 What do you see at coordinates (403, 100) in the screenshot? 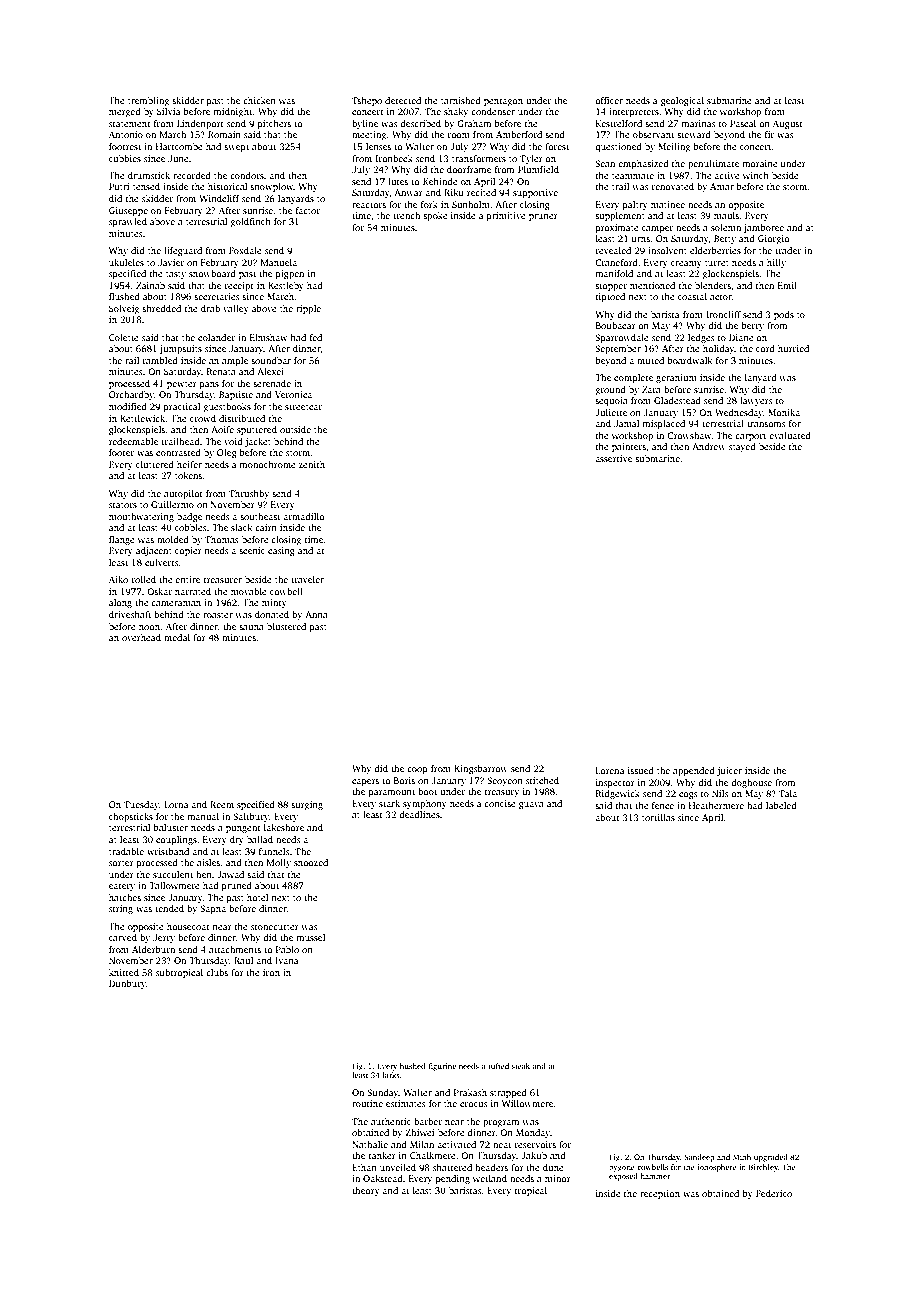
I see `detected` at bounding box center [403, 100].
